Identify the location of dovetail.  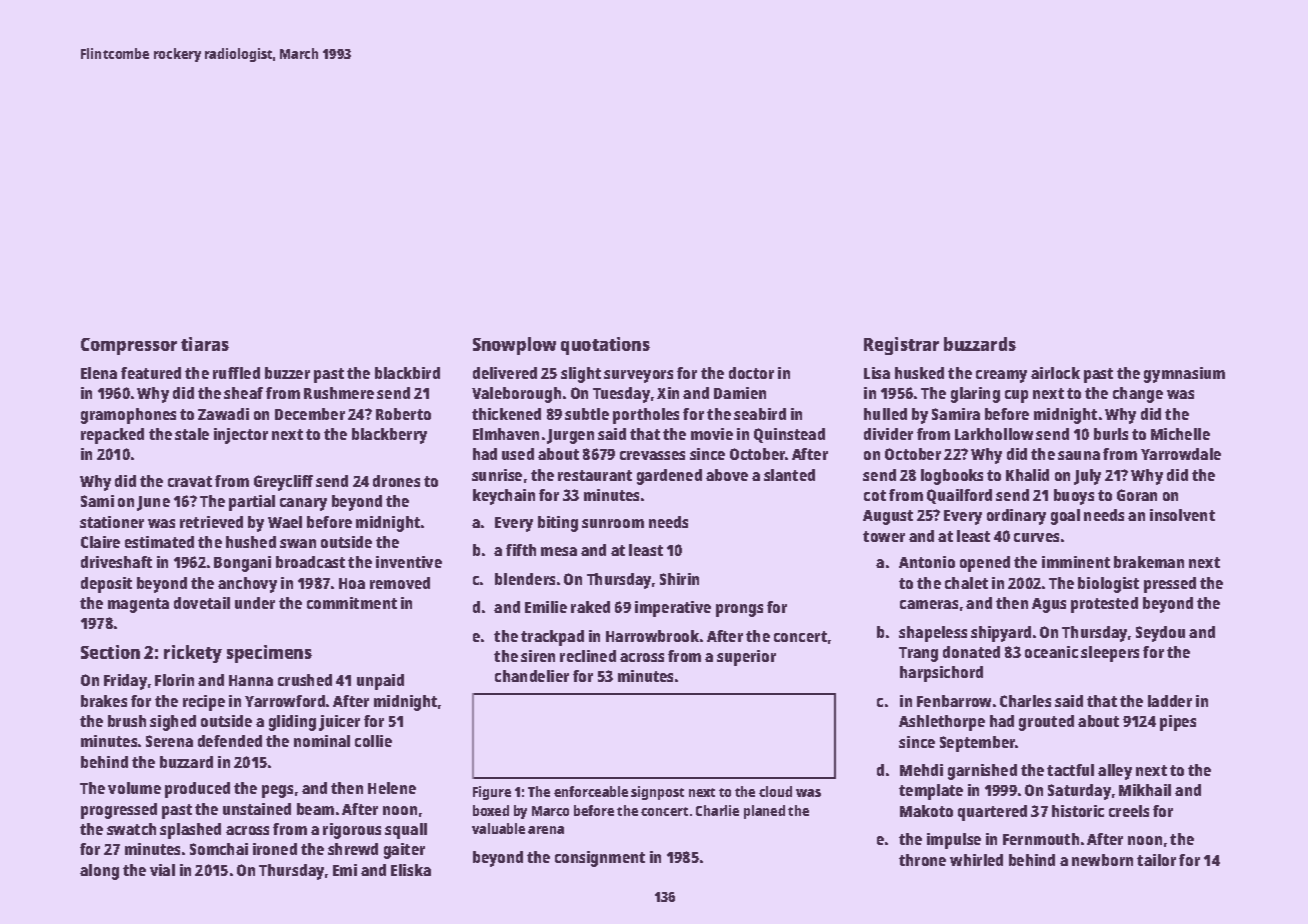
(202, 603).
